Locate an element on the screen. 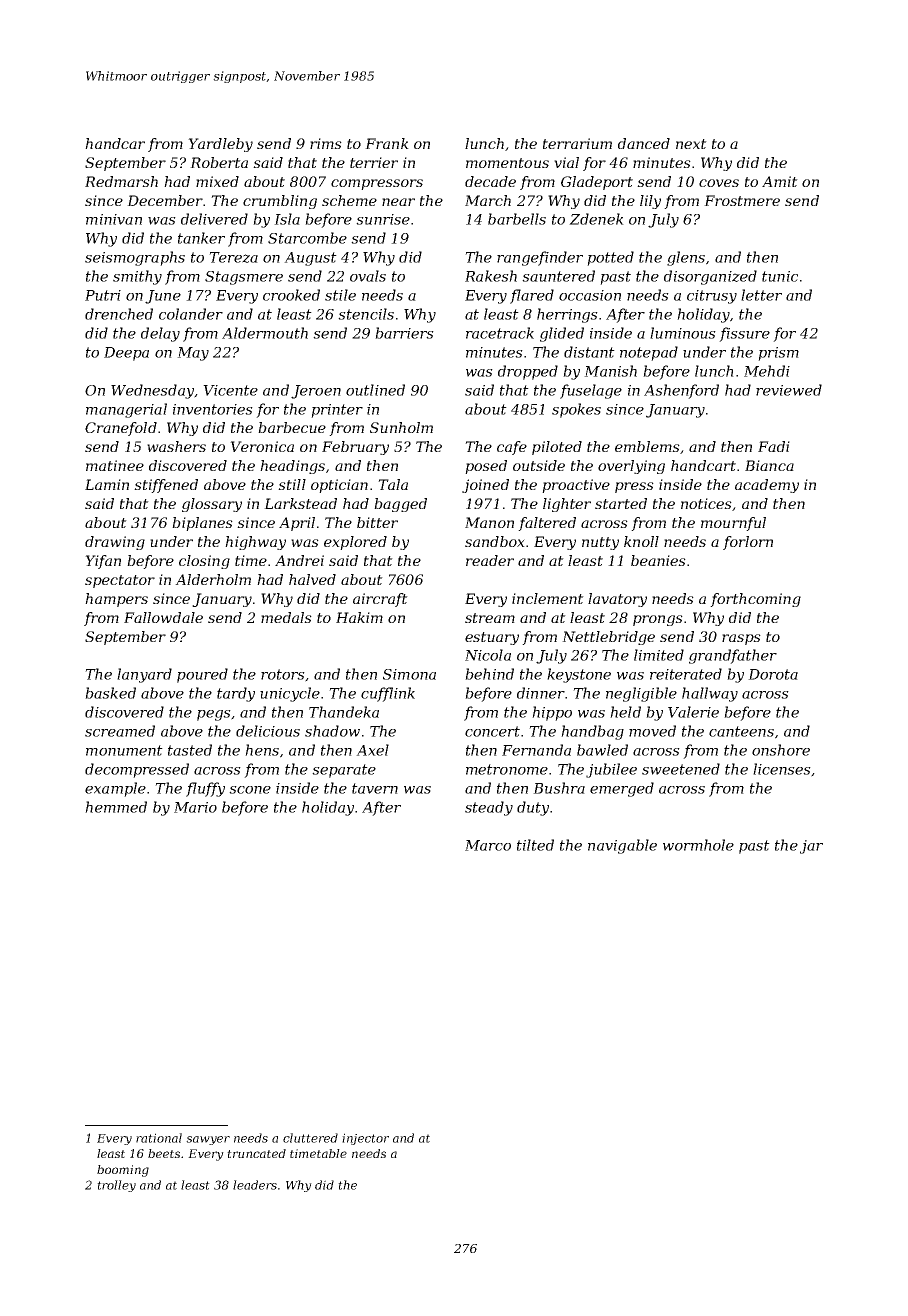 Image resolution: width=908 pixels, height=1316 pixels. Frank is located at coordinates (387, 143).
